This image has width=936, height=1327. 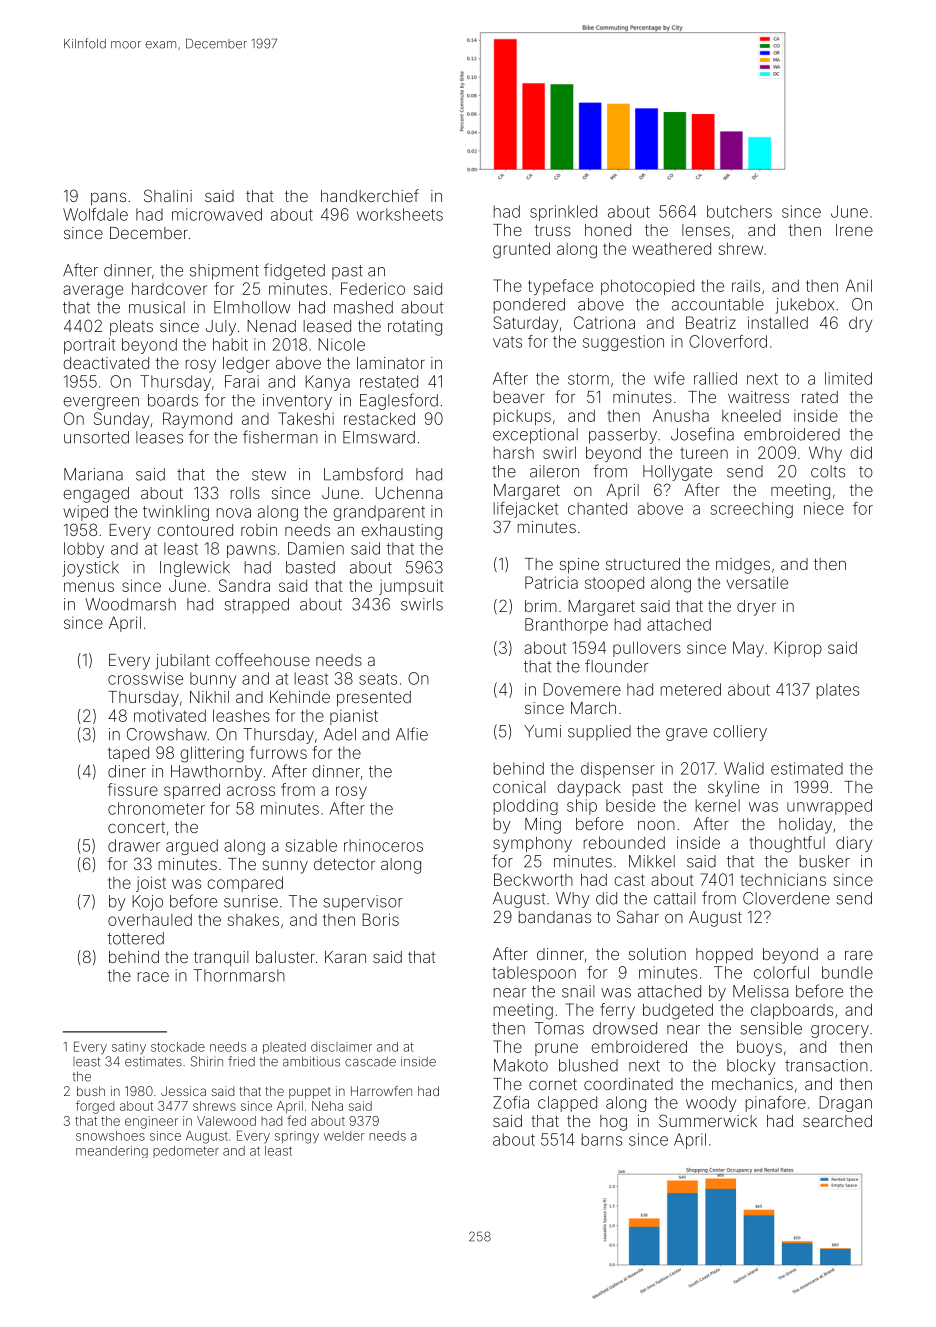 I want to click on pans, so click(x=108, y=199).
